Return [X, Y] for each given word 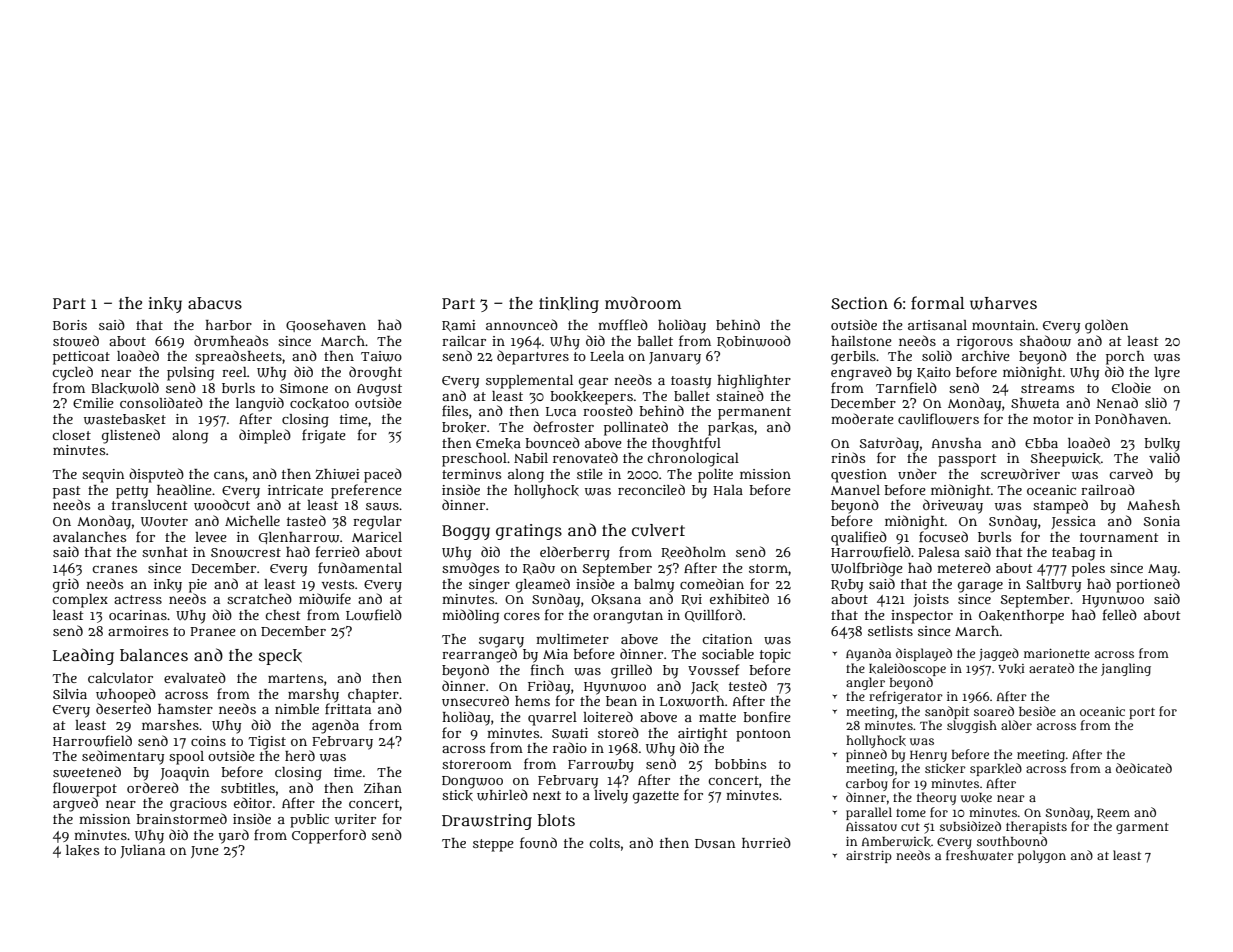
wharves [1003, 303]
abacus [215, 303]
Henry [928, 756]
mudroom [643, 302]
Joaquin [185, 774]
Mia [555, 654]
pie [198, 586]
